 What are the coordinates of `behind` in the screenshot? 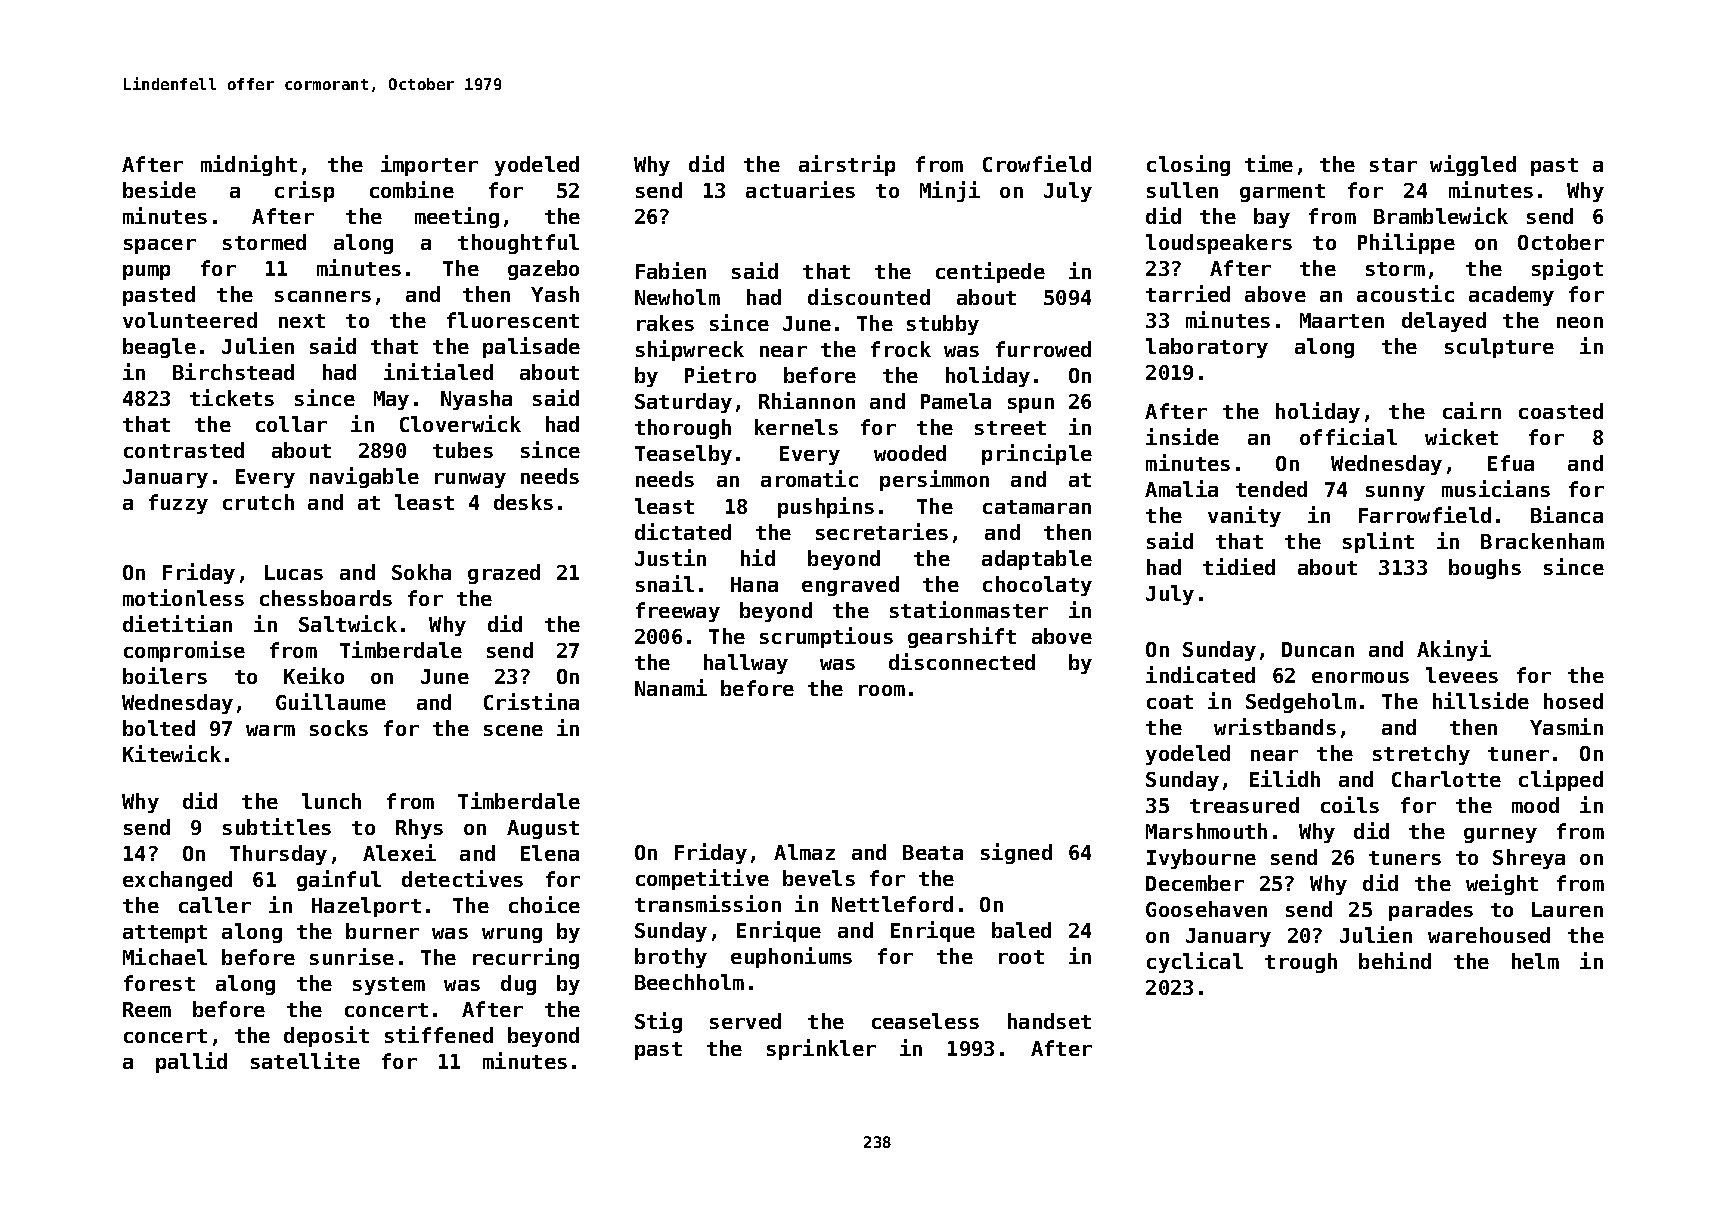 It's located at (1395, 960).
